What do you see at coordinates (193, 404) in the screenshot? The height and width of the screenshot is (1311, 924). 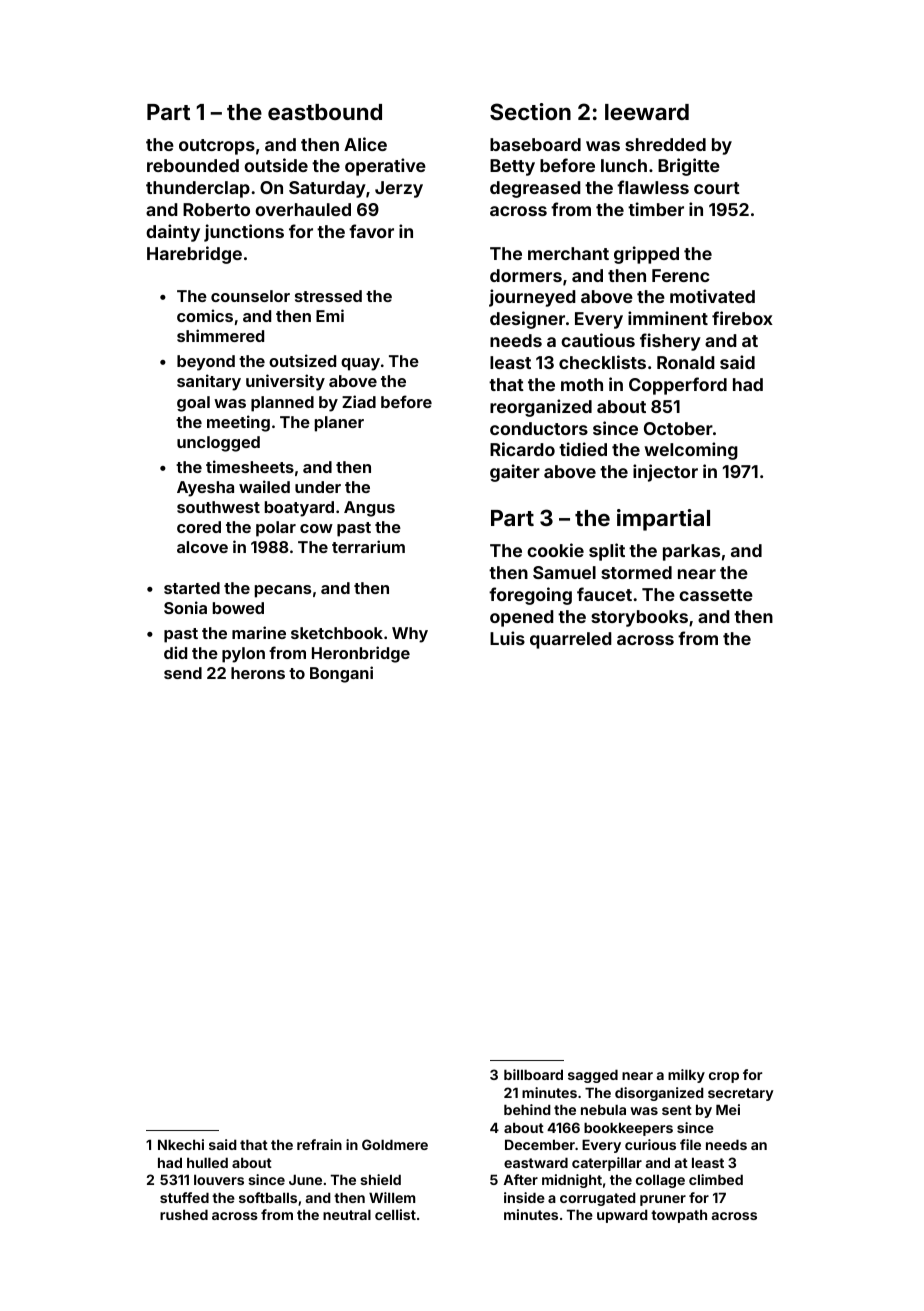 I see `goal` at bounding box center [193, 404].
